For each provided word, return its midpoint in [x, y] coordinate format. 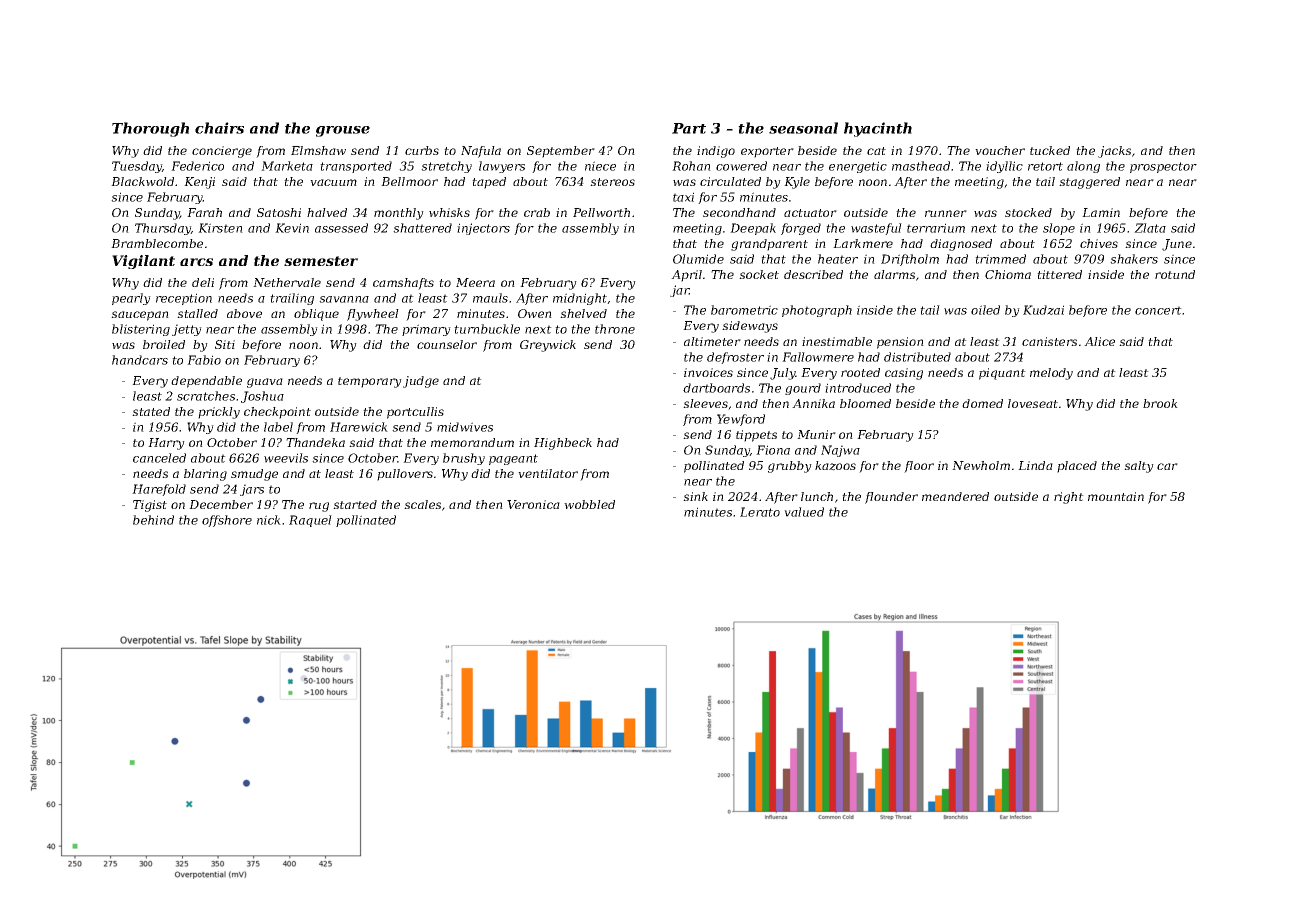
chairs [219, 128]
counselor [447, 344]
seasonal [803, 128]
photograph [817, 311]
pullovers [405, 475]
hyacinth [878, 129]
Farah [204, 212]
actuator [810, 213]
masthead [921, 166]
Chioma [1008, 274]
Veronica [533, 504]
